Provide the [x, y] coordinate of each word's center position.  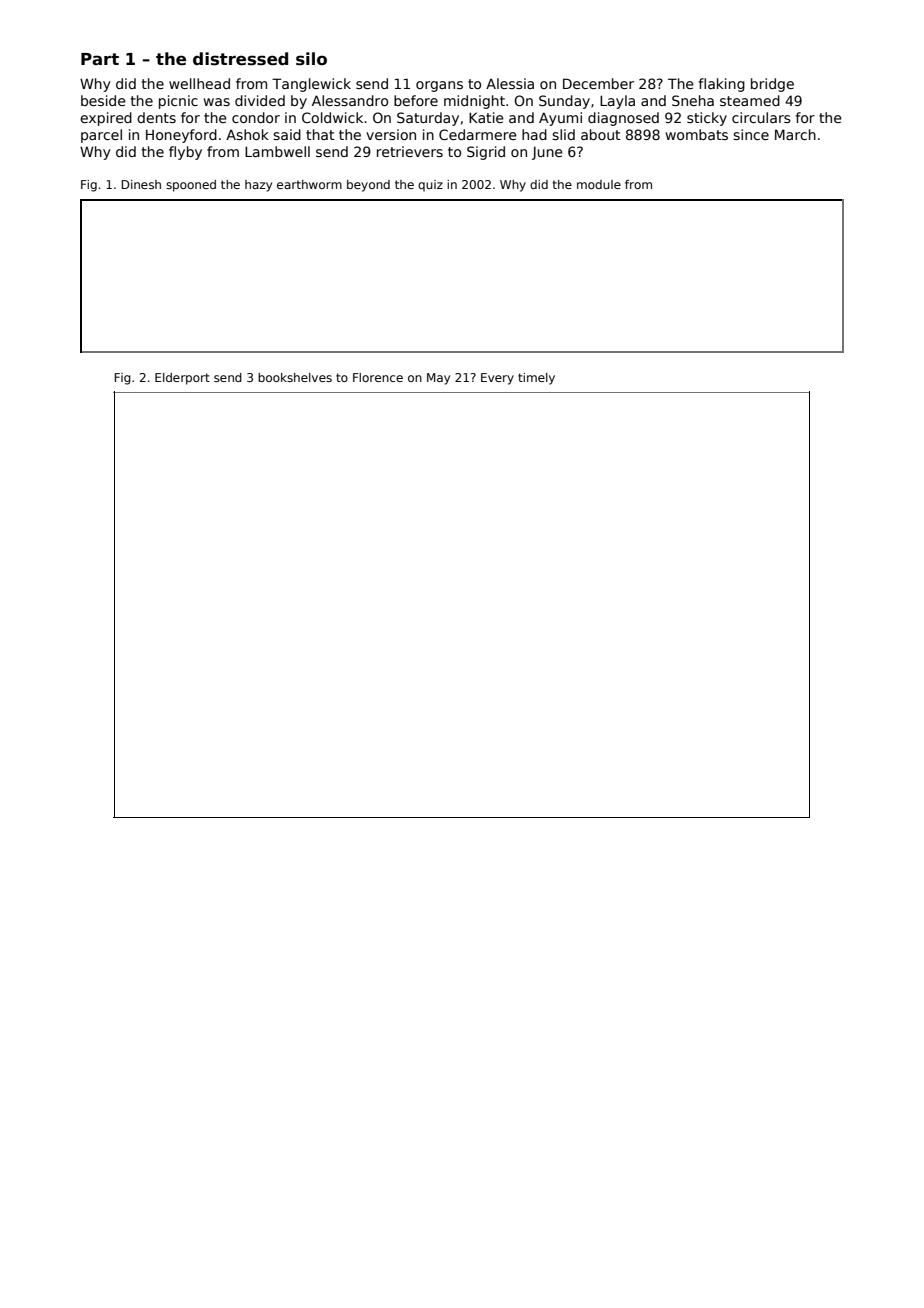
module [599, 184]
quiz [430, 186]
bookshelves [295, 377]
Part [100, 59]
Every [497, 379]
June [547, 153]
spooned [191, 186]
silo [311, 59]
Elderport [182, 379]
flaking [721, 85]
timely [536, 379]
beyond [368, 186]
